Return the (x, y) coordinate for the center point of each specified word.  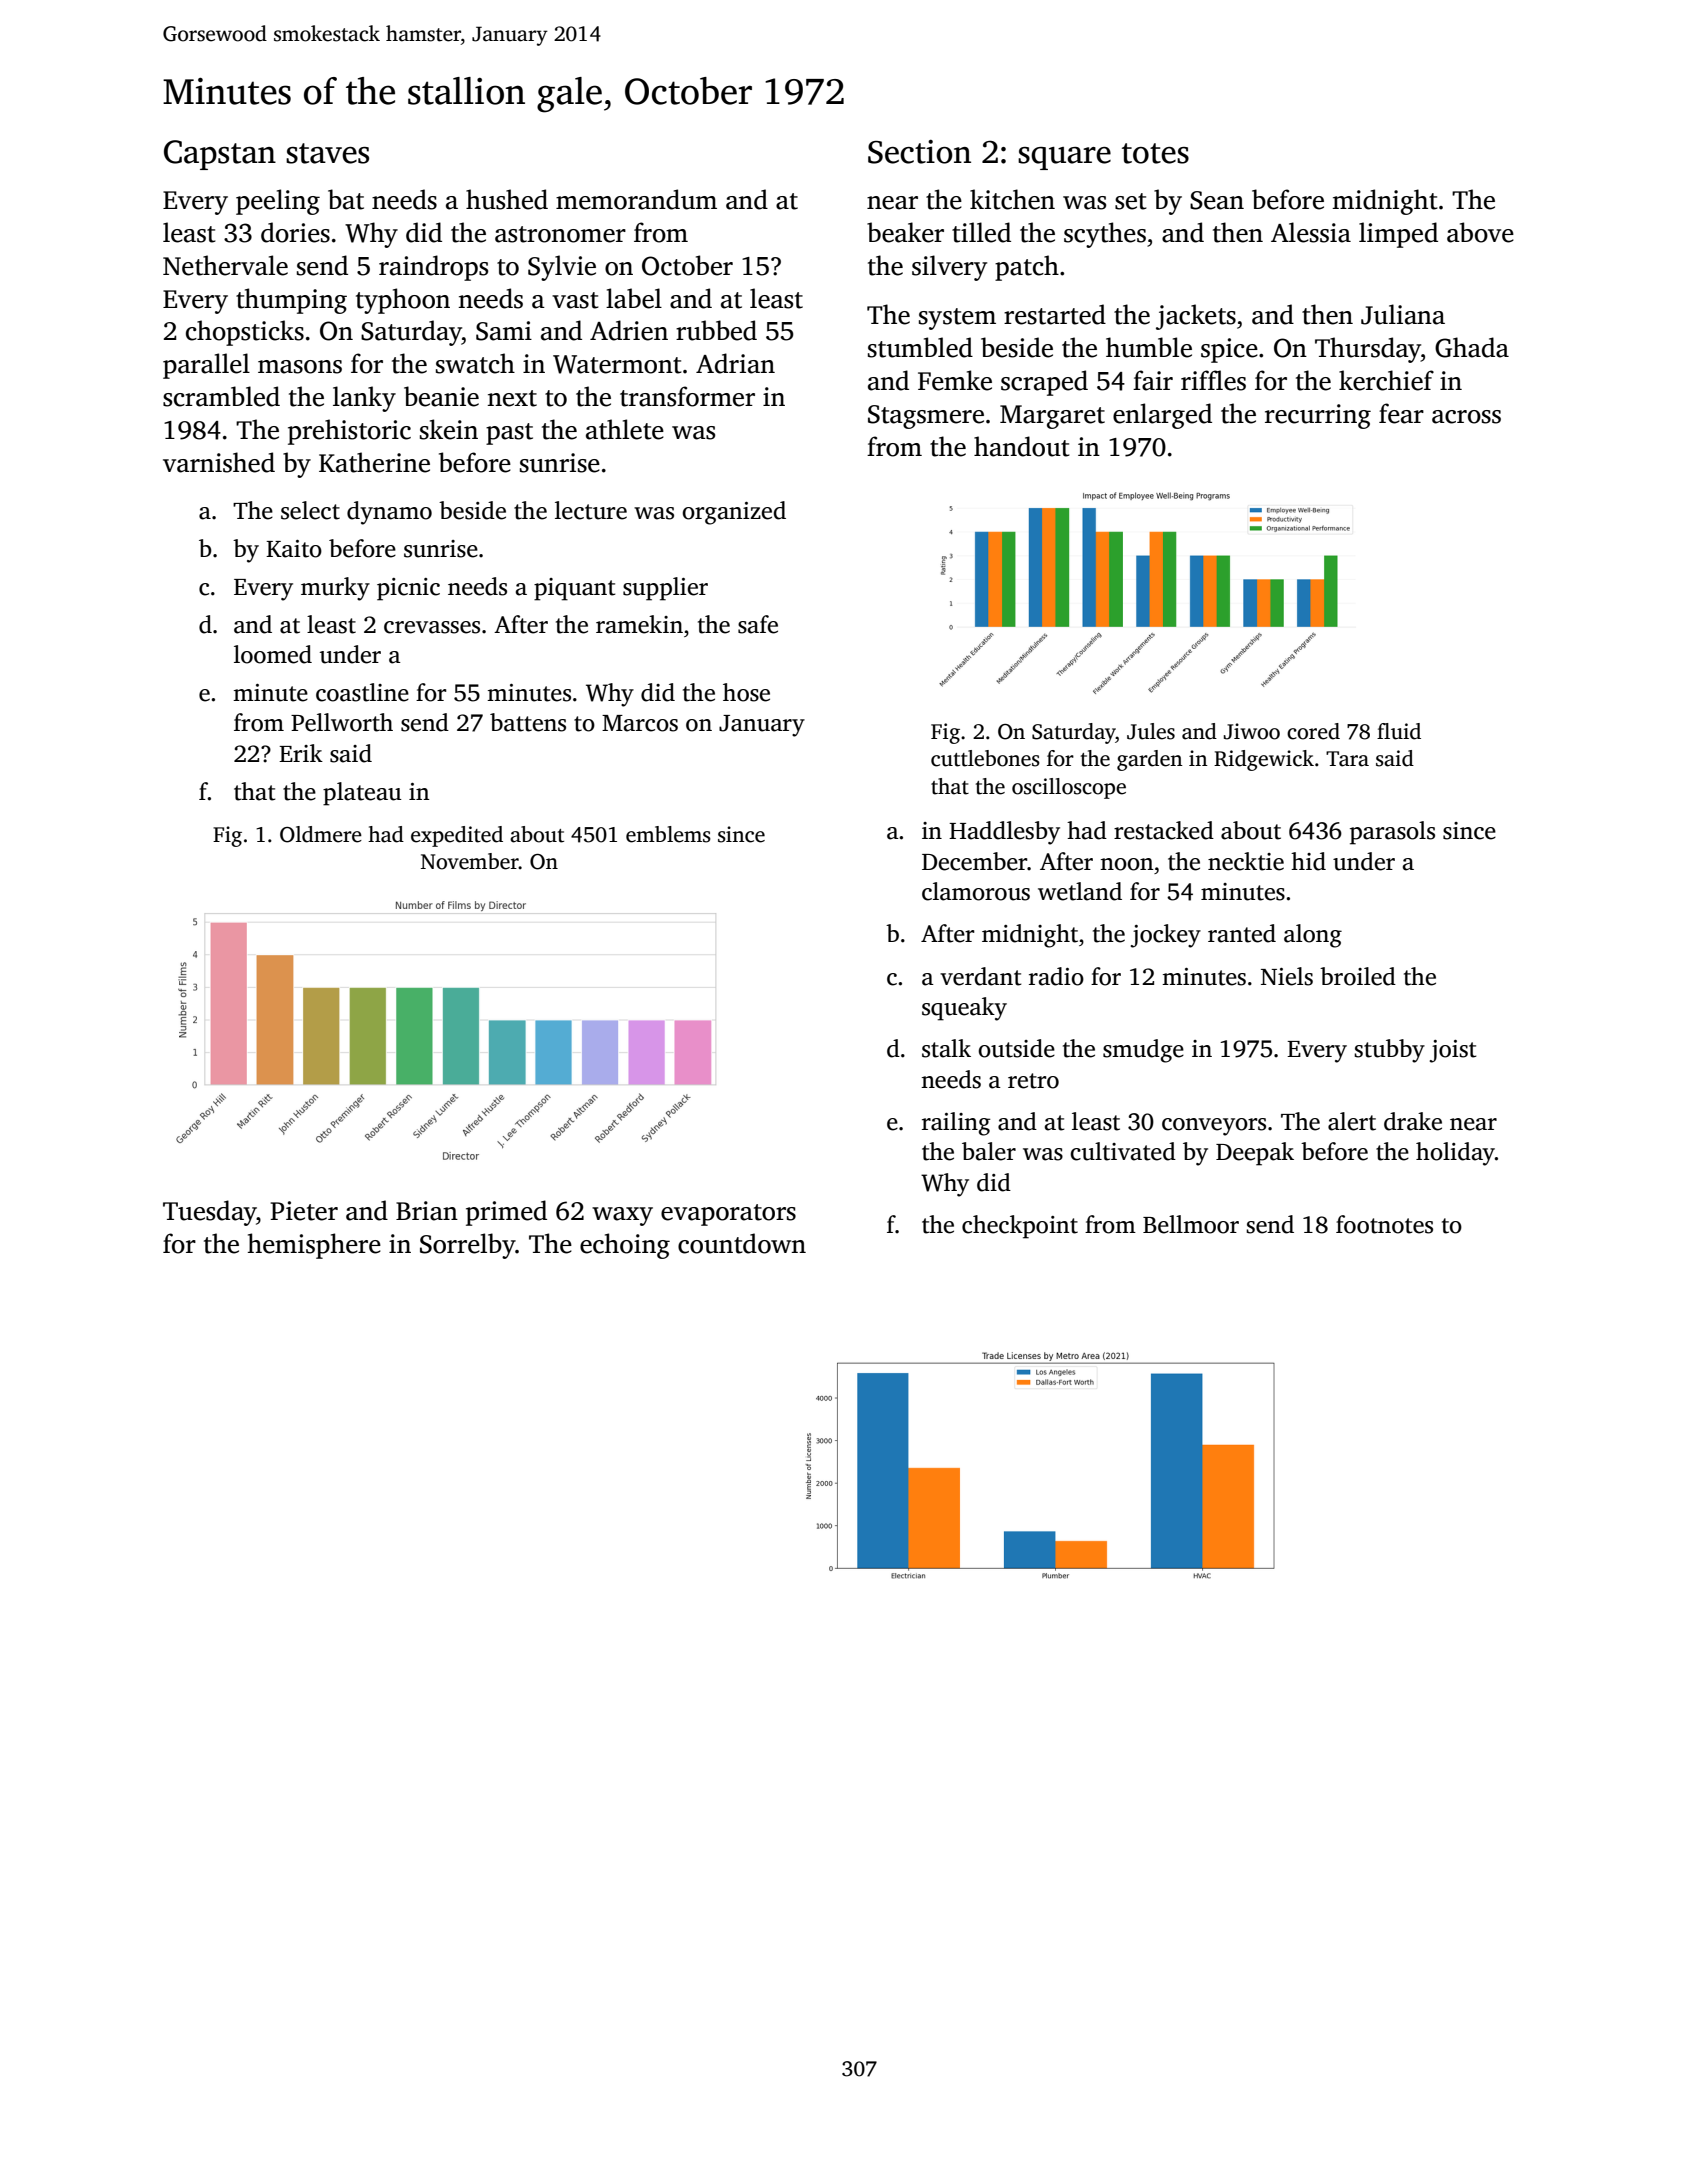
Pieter (304, 1211)
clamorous (976, 891)
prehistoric (349, 432)
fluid (1399, 731)
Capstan (220, 155)
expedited (457, 836)
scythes (1105, 235)
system (957, 319)
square (1064, 158)
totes (1155, 153)
